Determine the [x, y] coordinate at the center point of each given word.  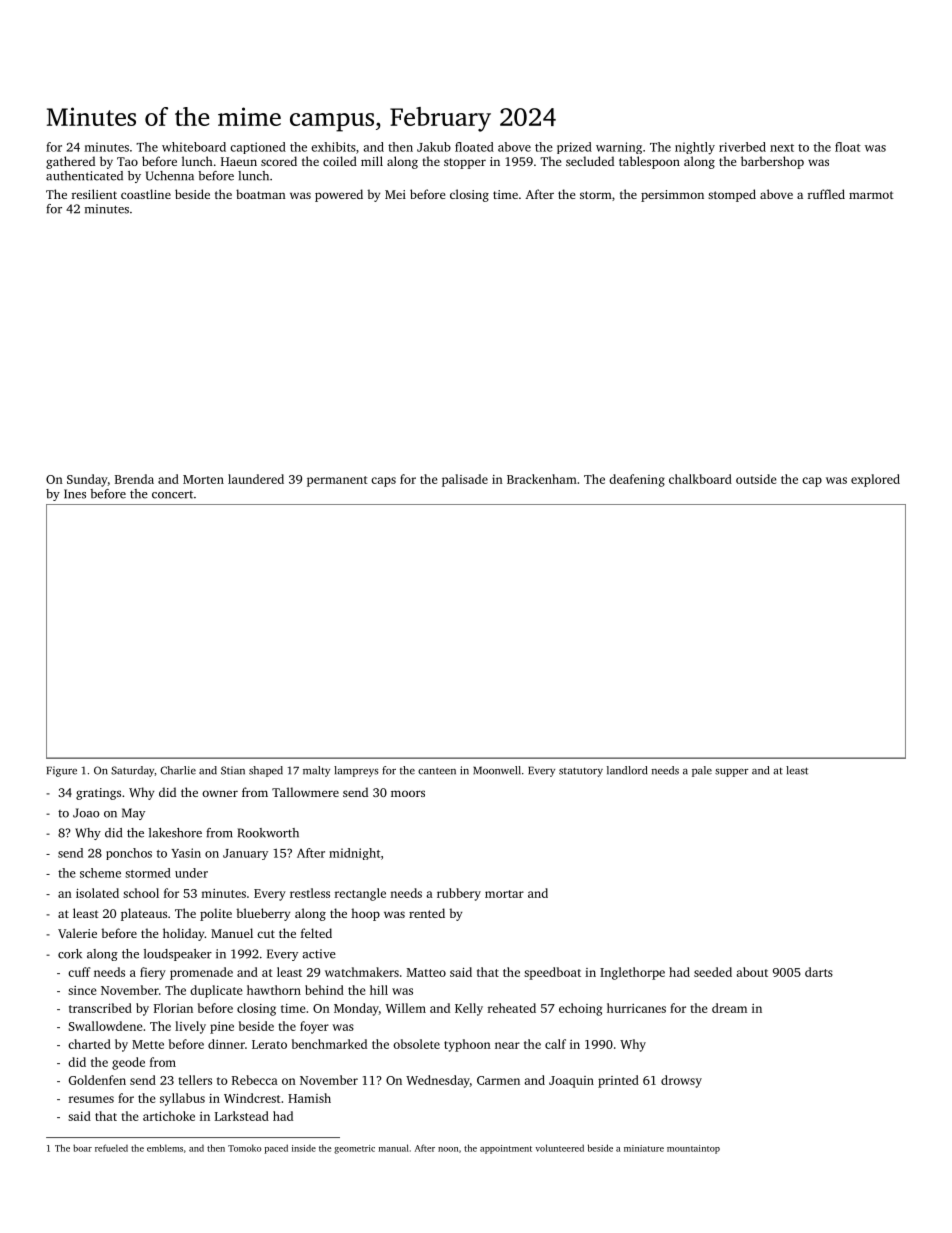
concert [172, 495]
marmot [871, 195]
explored [875, 480]
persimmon [672, 196]
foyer [314, 1027]
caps [383, 482]
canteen [437, 771]
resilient [94, 194]
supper [732, 773]
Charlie [178, 770]
